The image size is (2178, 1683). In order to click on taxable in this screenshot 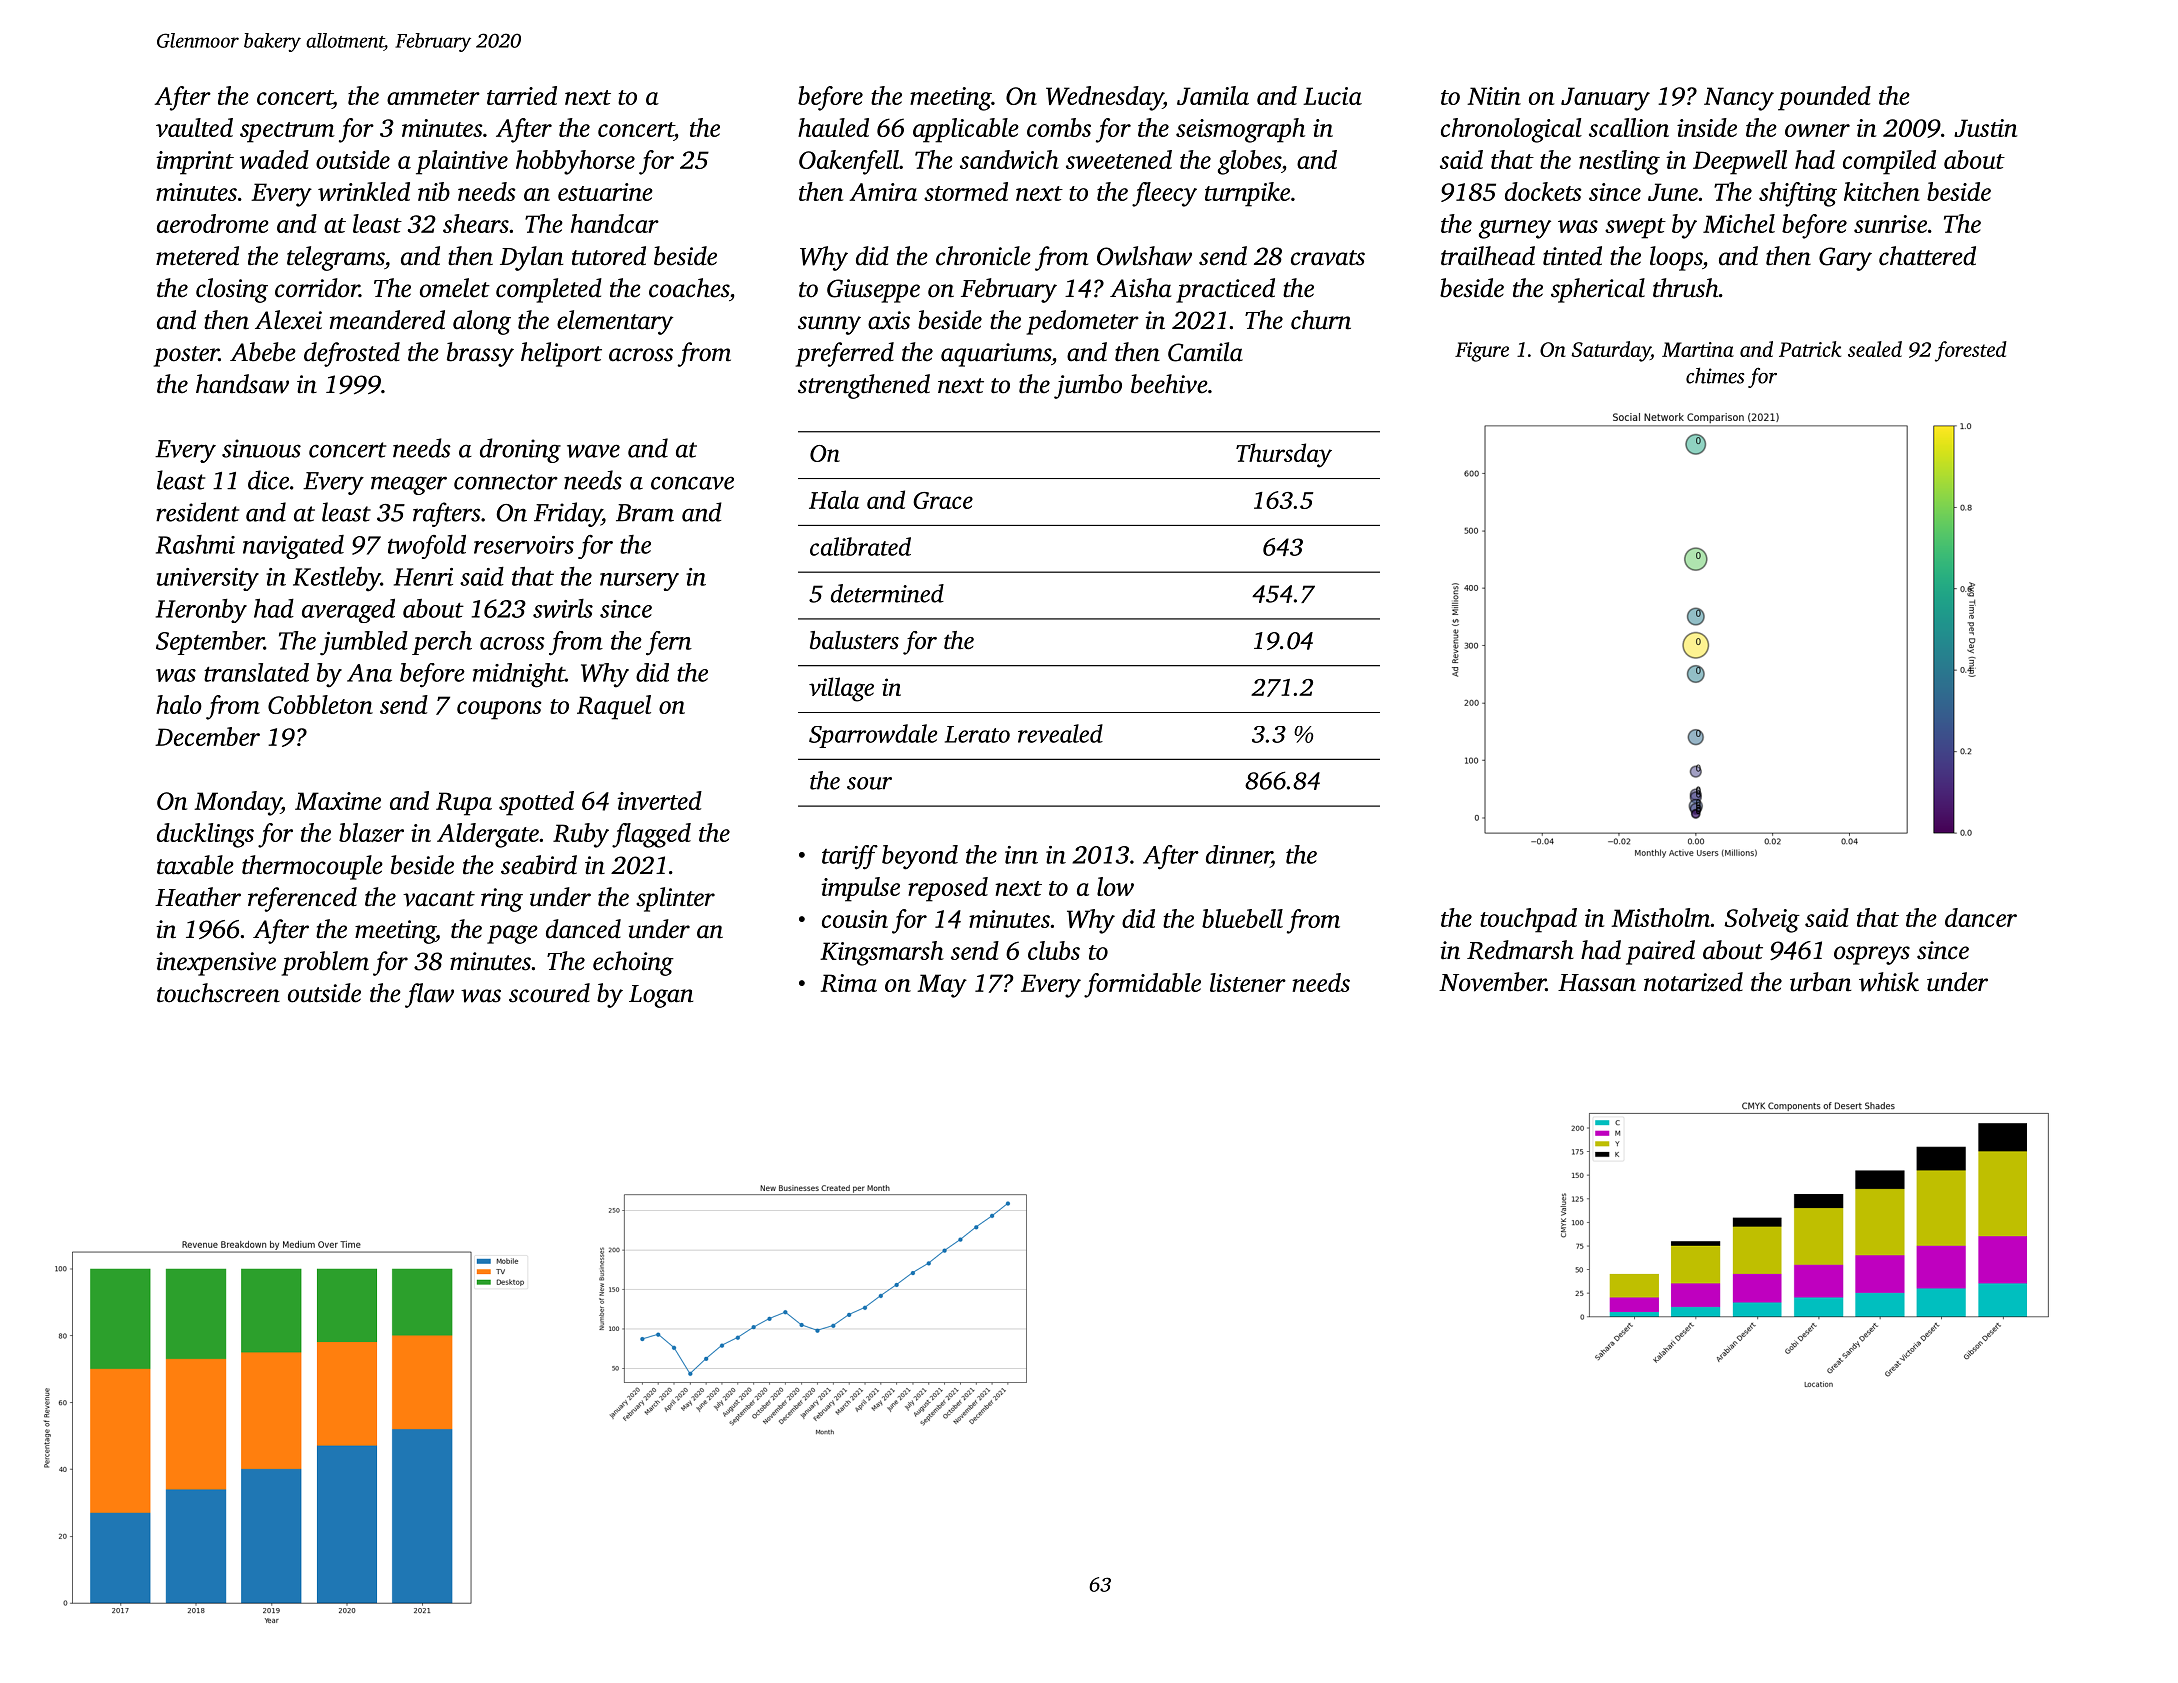, I will do `click(195, 865)`.
